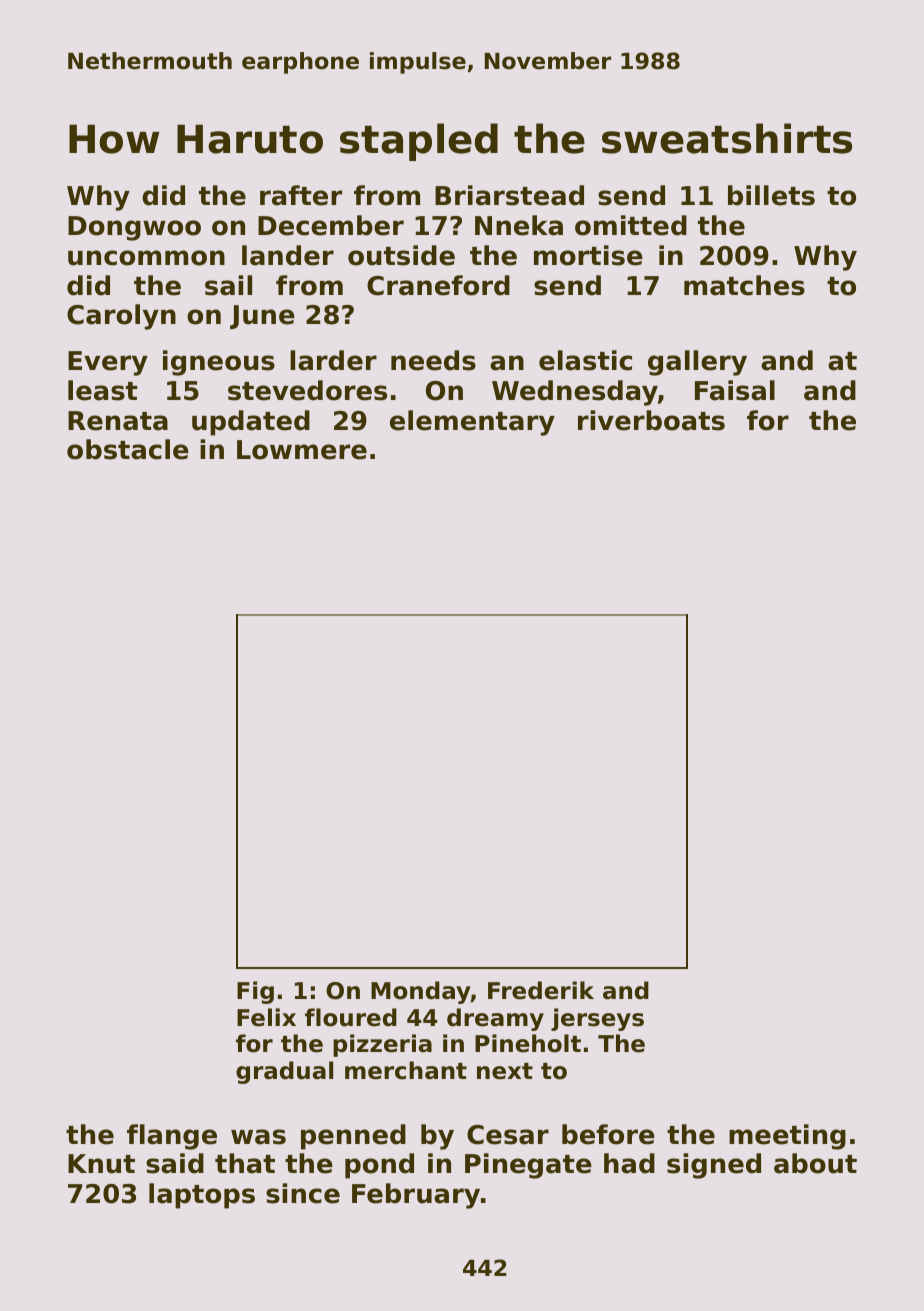 The width and height of the screenshot is (924, 1311). I want to click on Lowmere, so click(302, 450).
